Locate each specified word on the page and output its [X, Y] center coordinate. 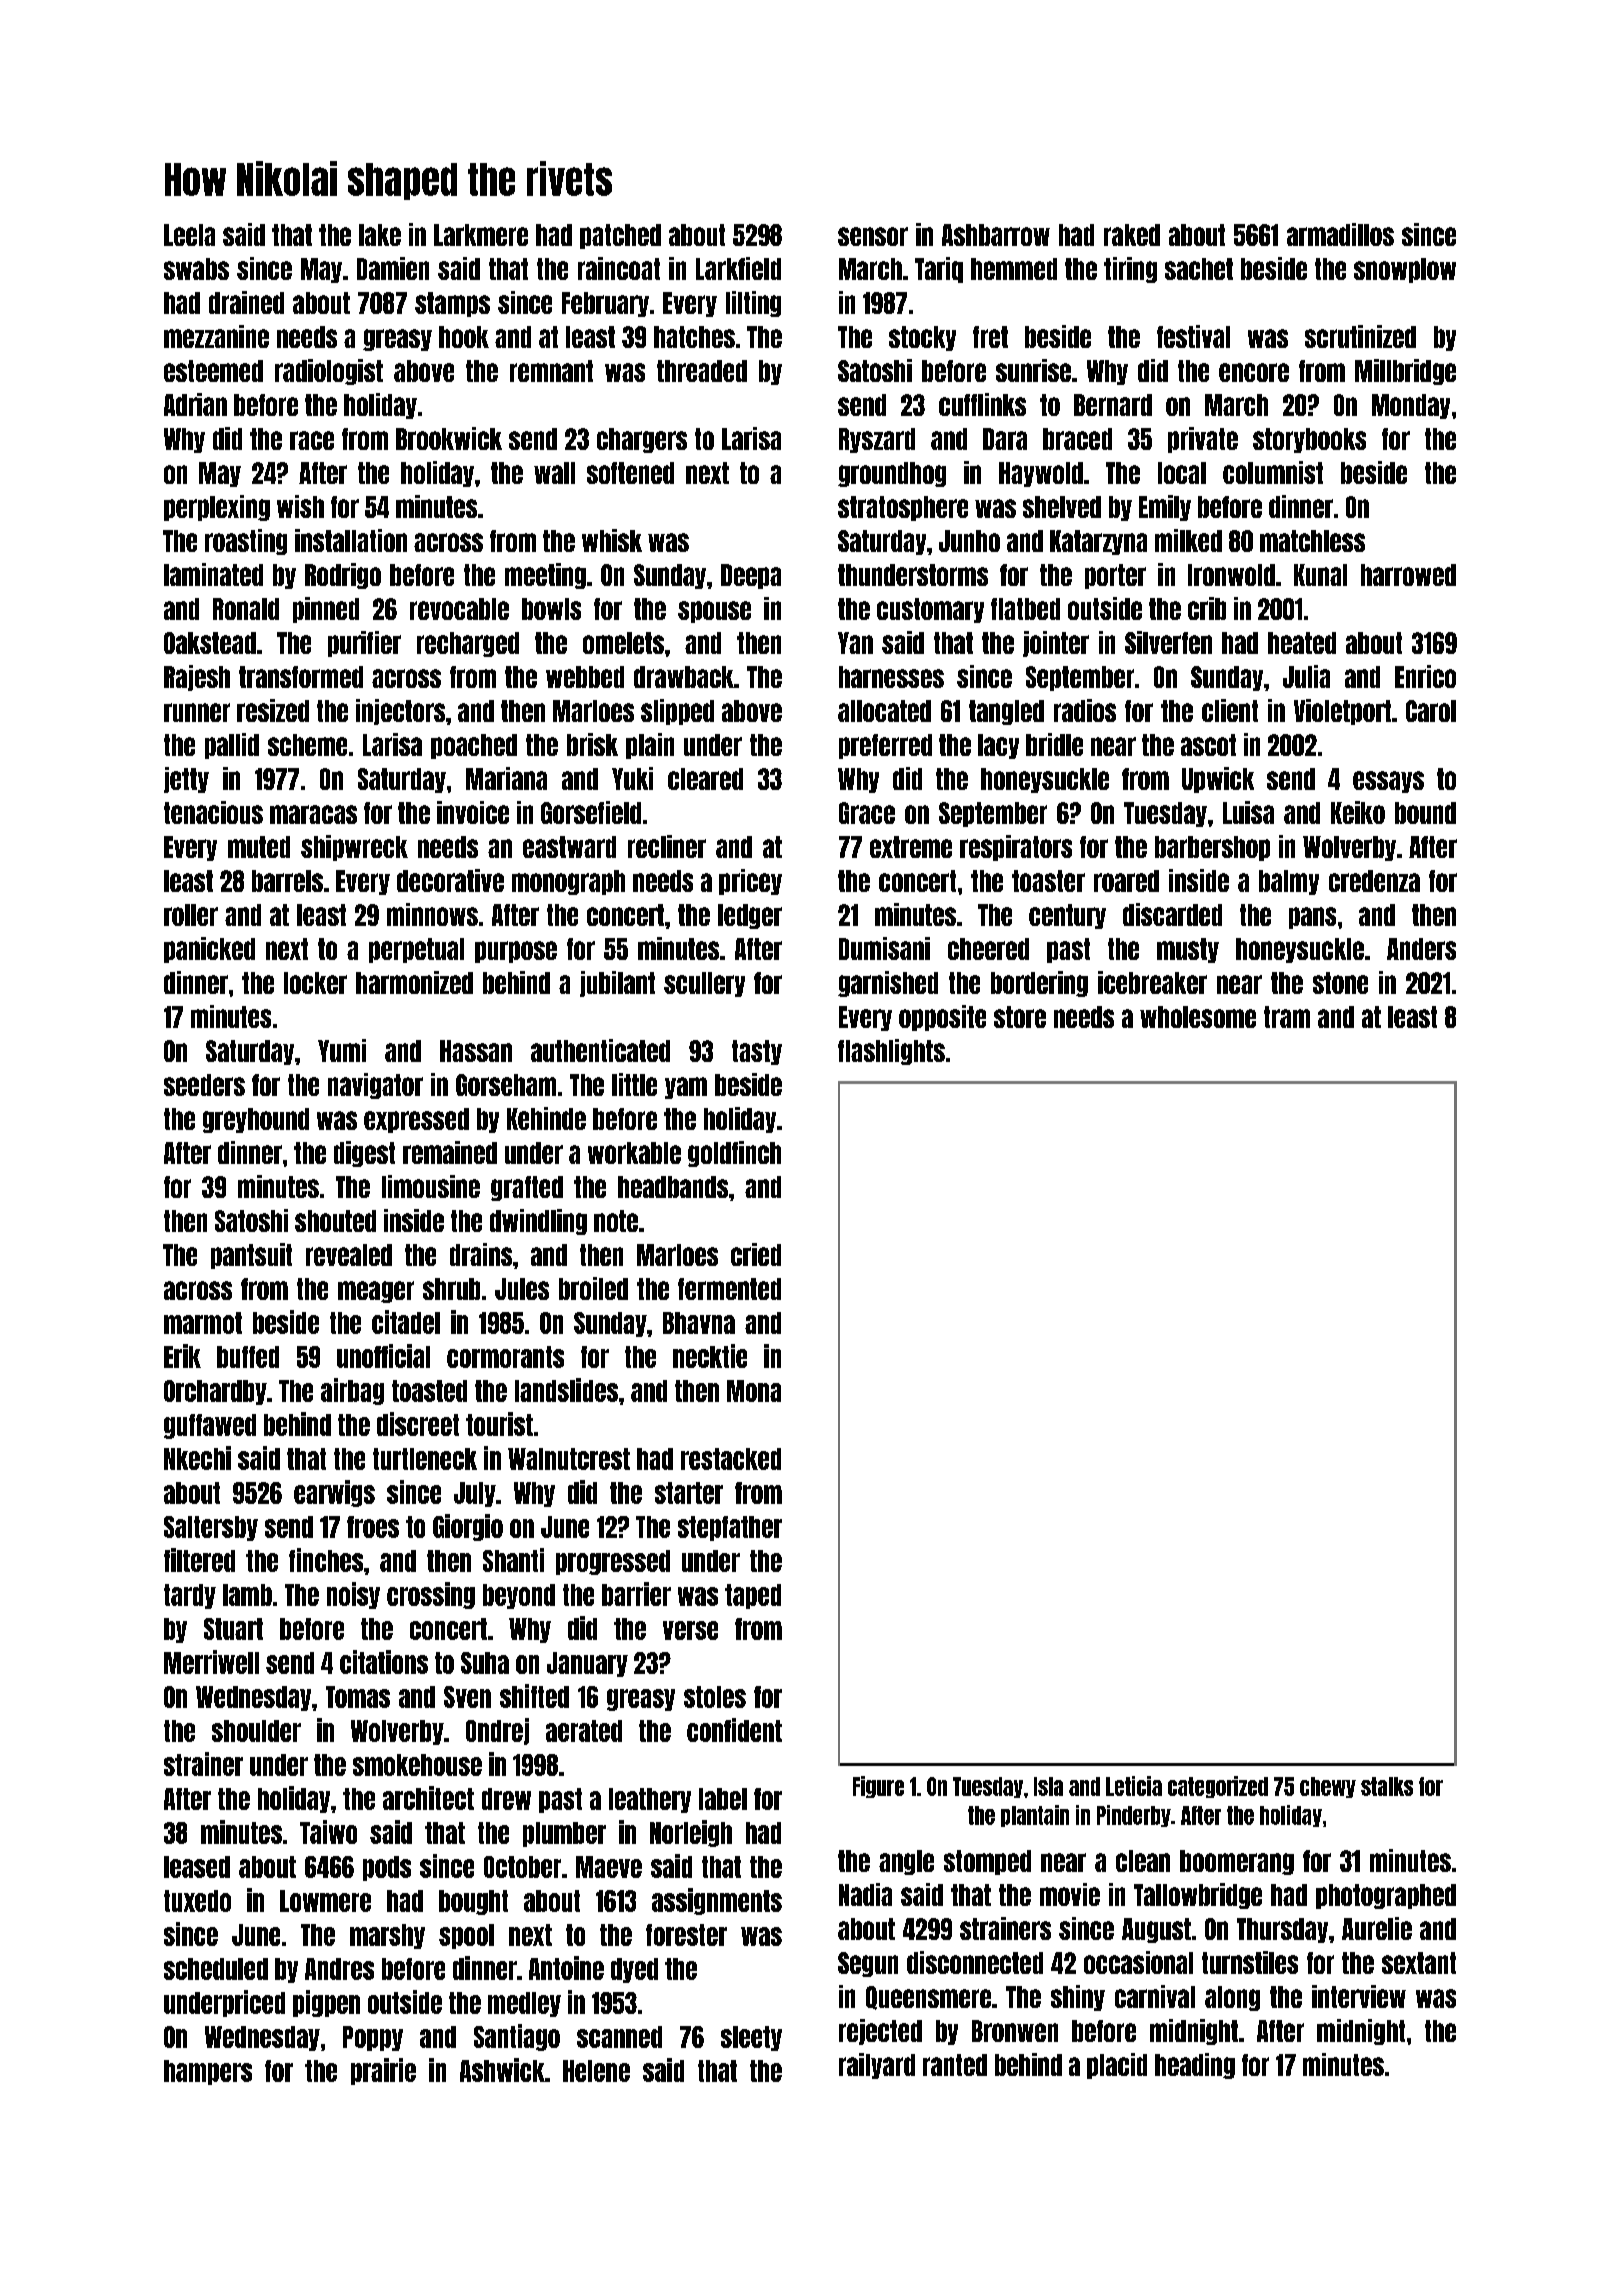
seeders [204, 1085]
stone [1340, 983]
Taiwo [328, 1832]
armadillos [1340, 234]
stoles [715, 1697]
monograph [568, 882]
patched [620, 236]
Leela [189, 235]
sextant [1419, 1963]
